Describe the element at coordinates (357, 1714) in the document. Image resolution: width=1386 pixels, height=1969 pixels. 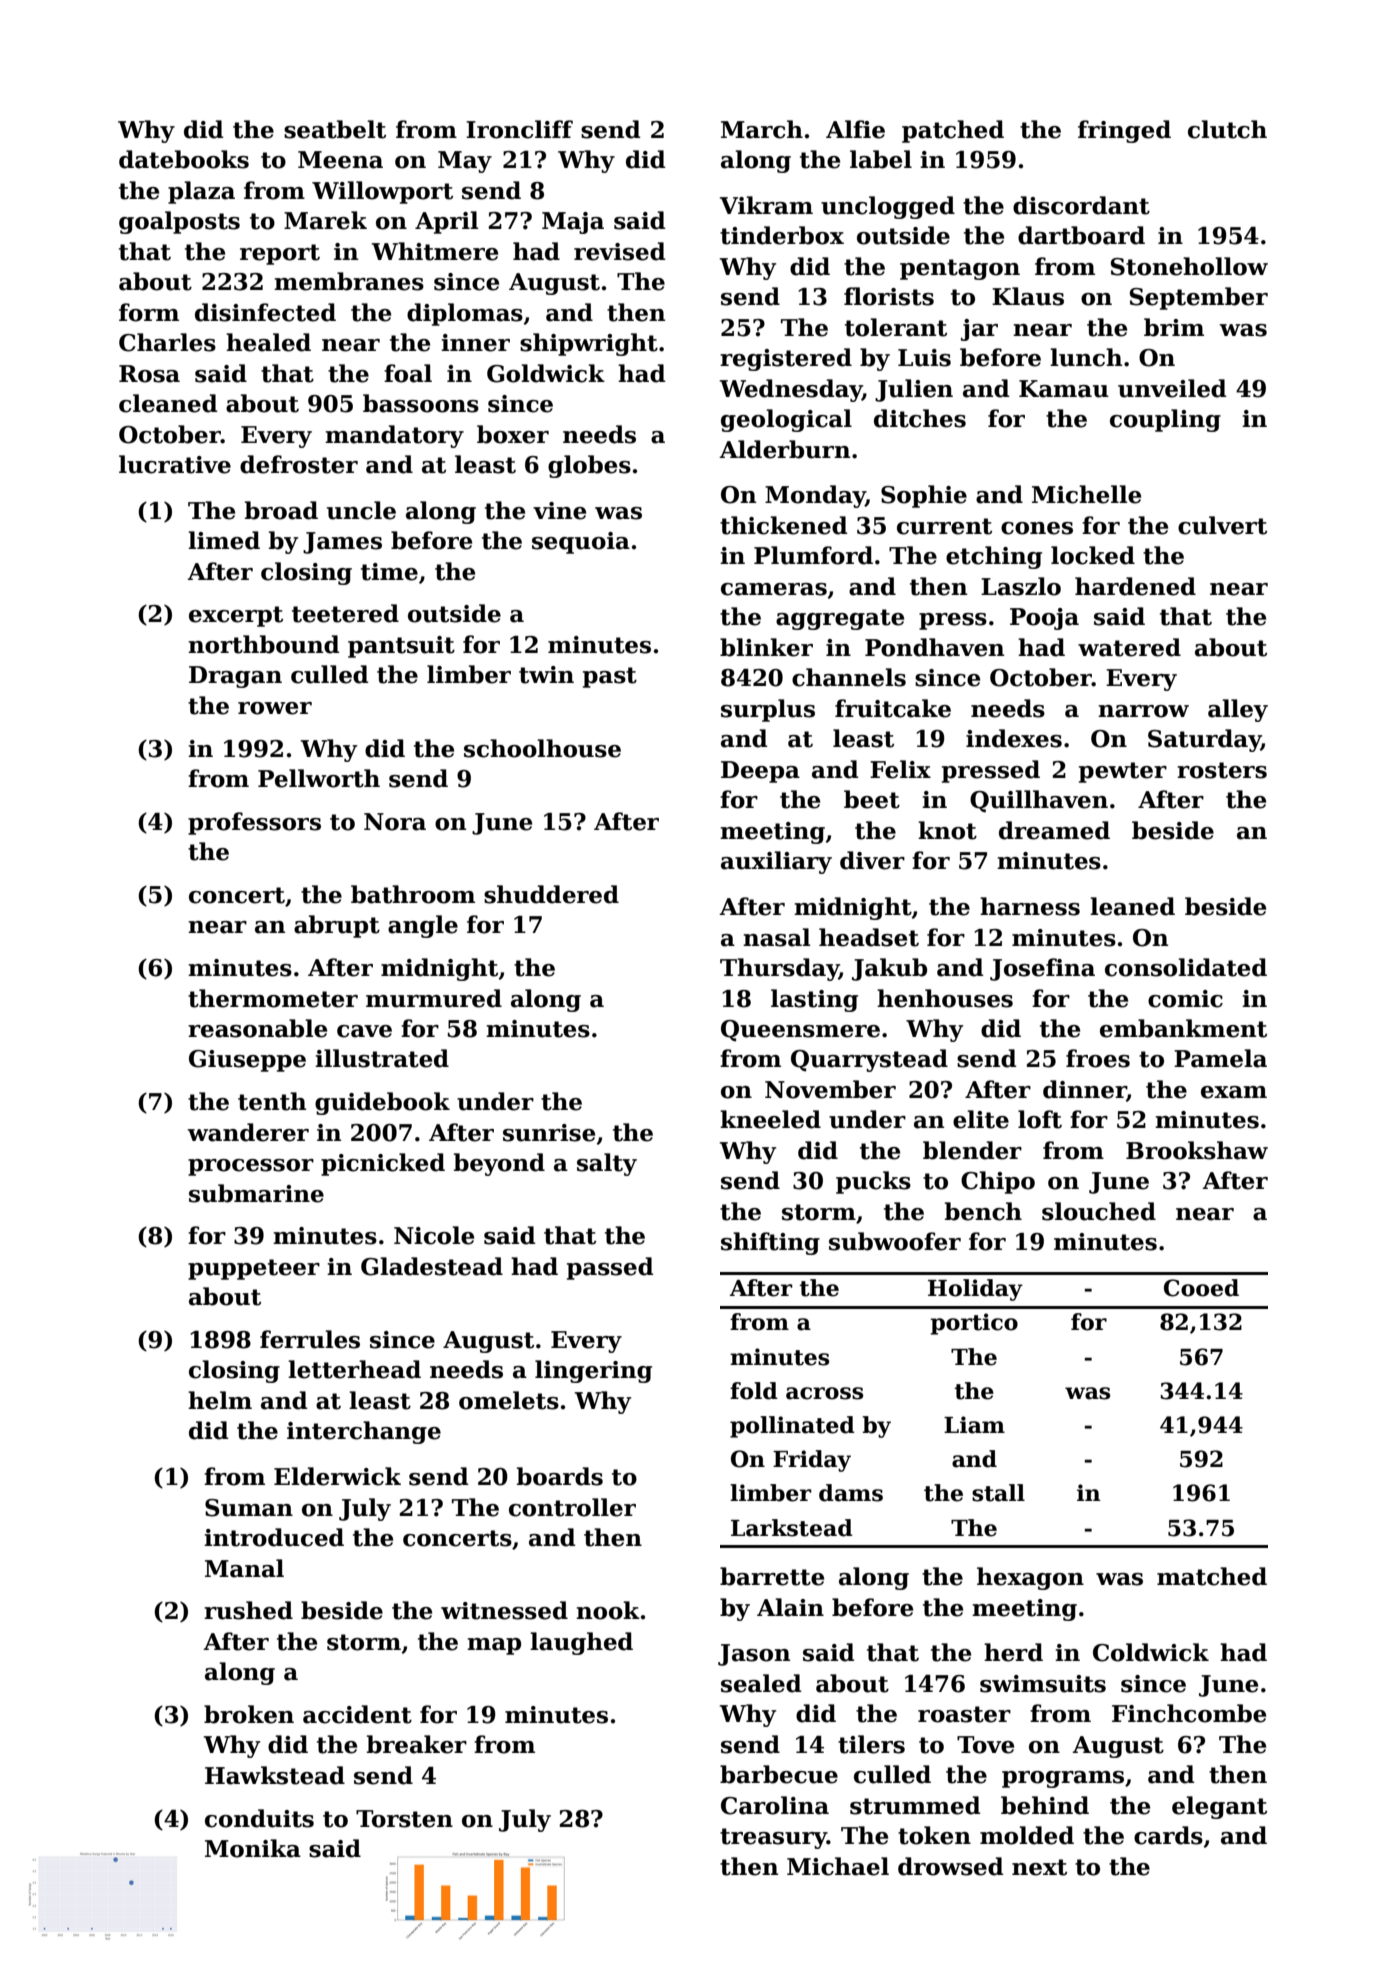
I see `accident` at that location.
